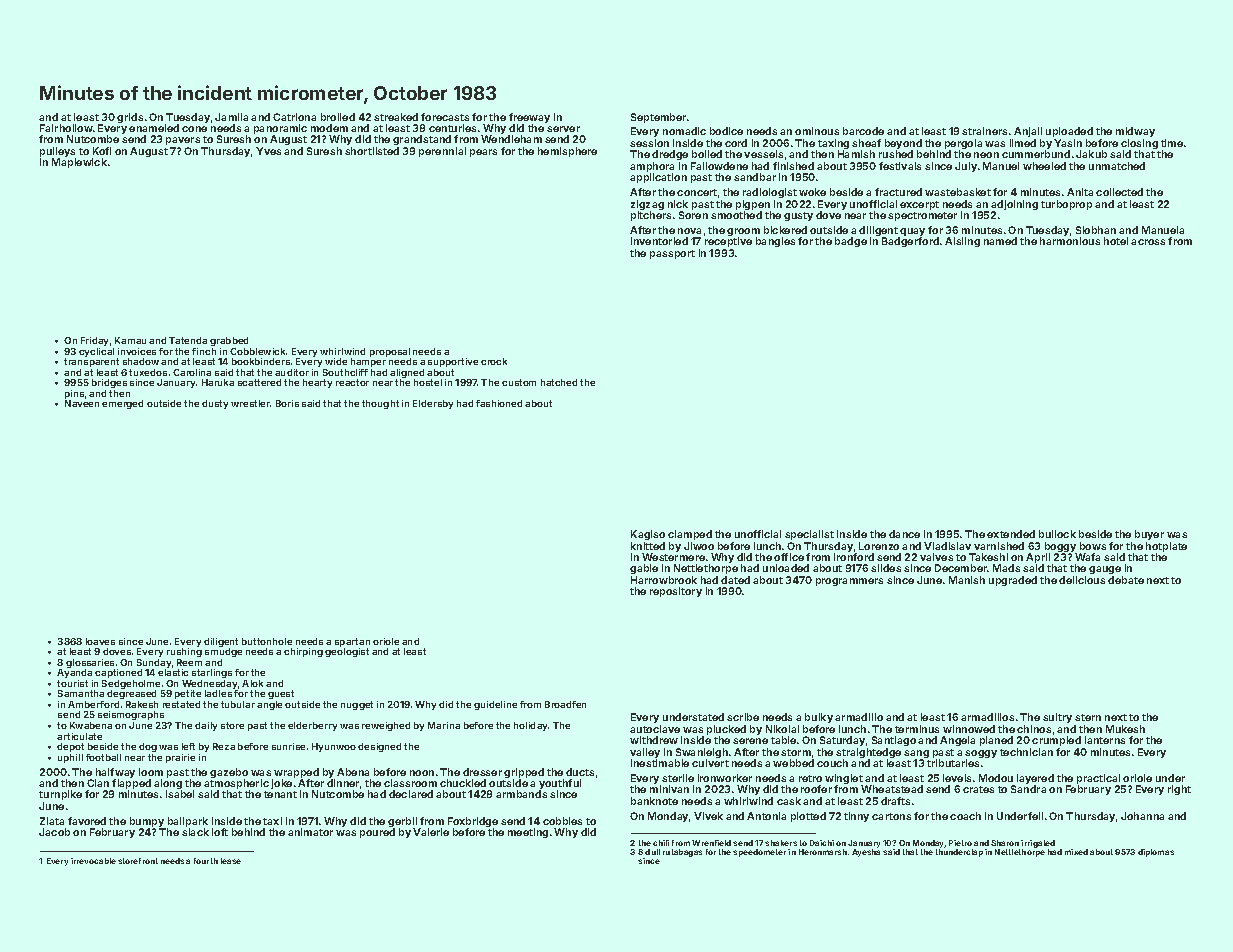  What do you see at coordinates (849, 582) in the document?
I see `programmers` at bounding box center [849, 582].
